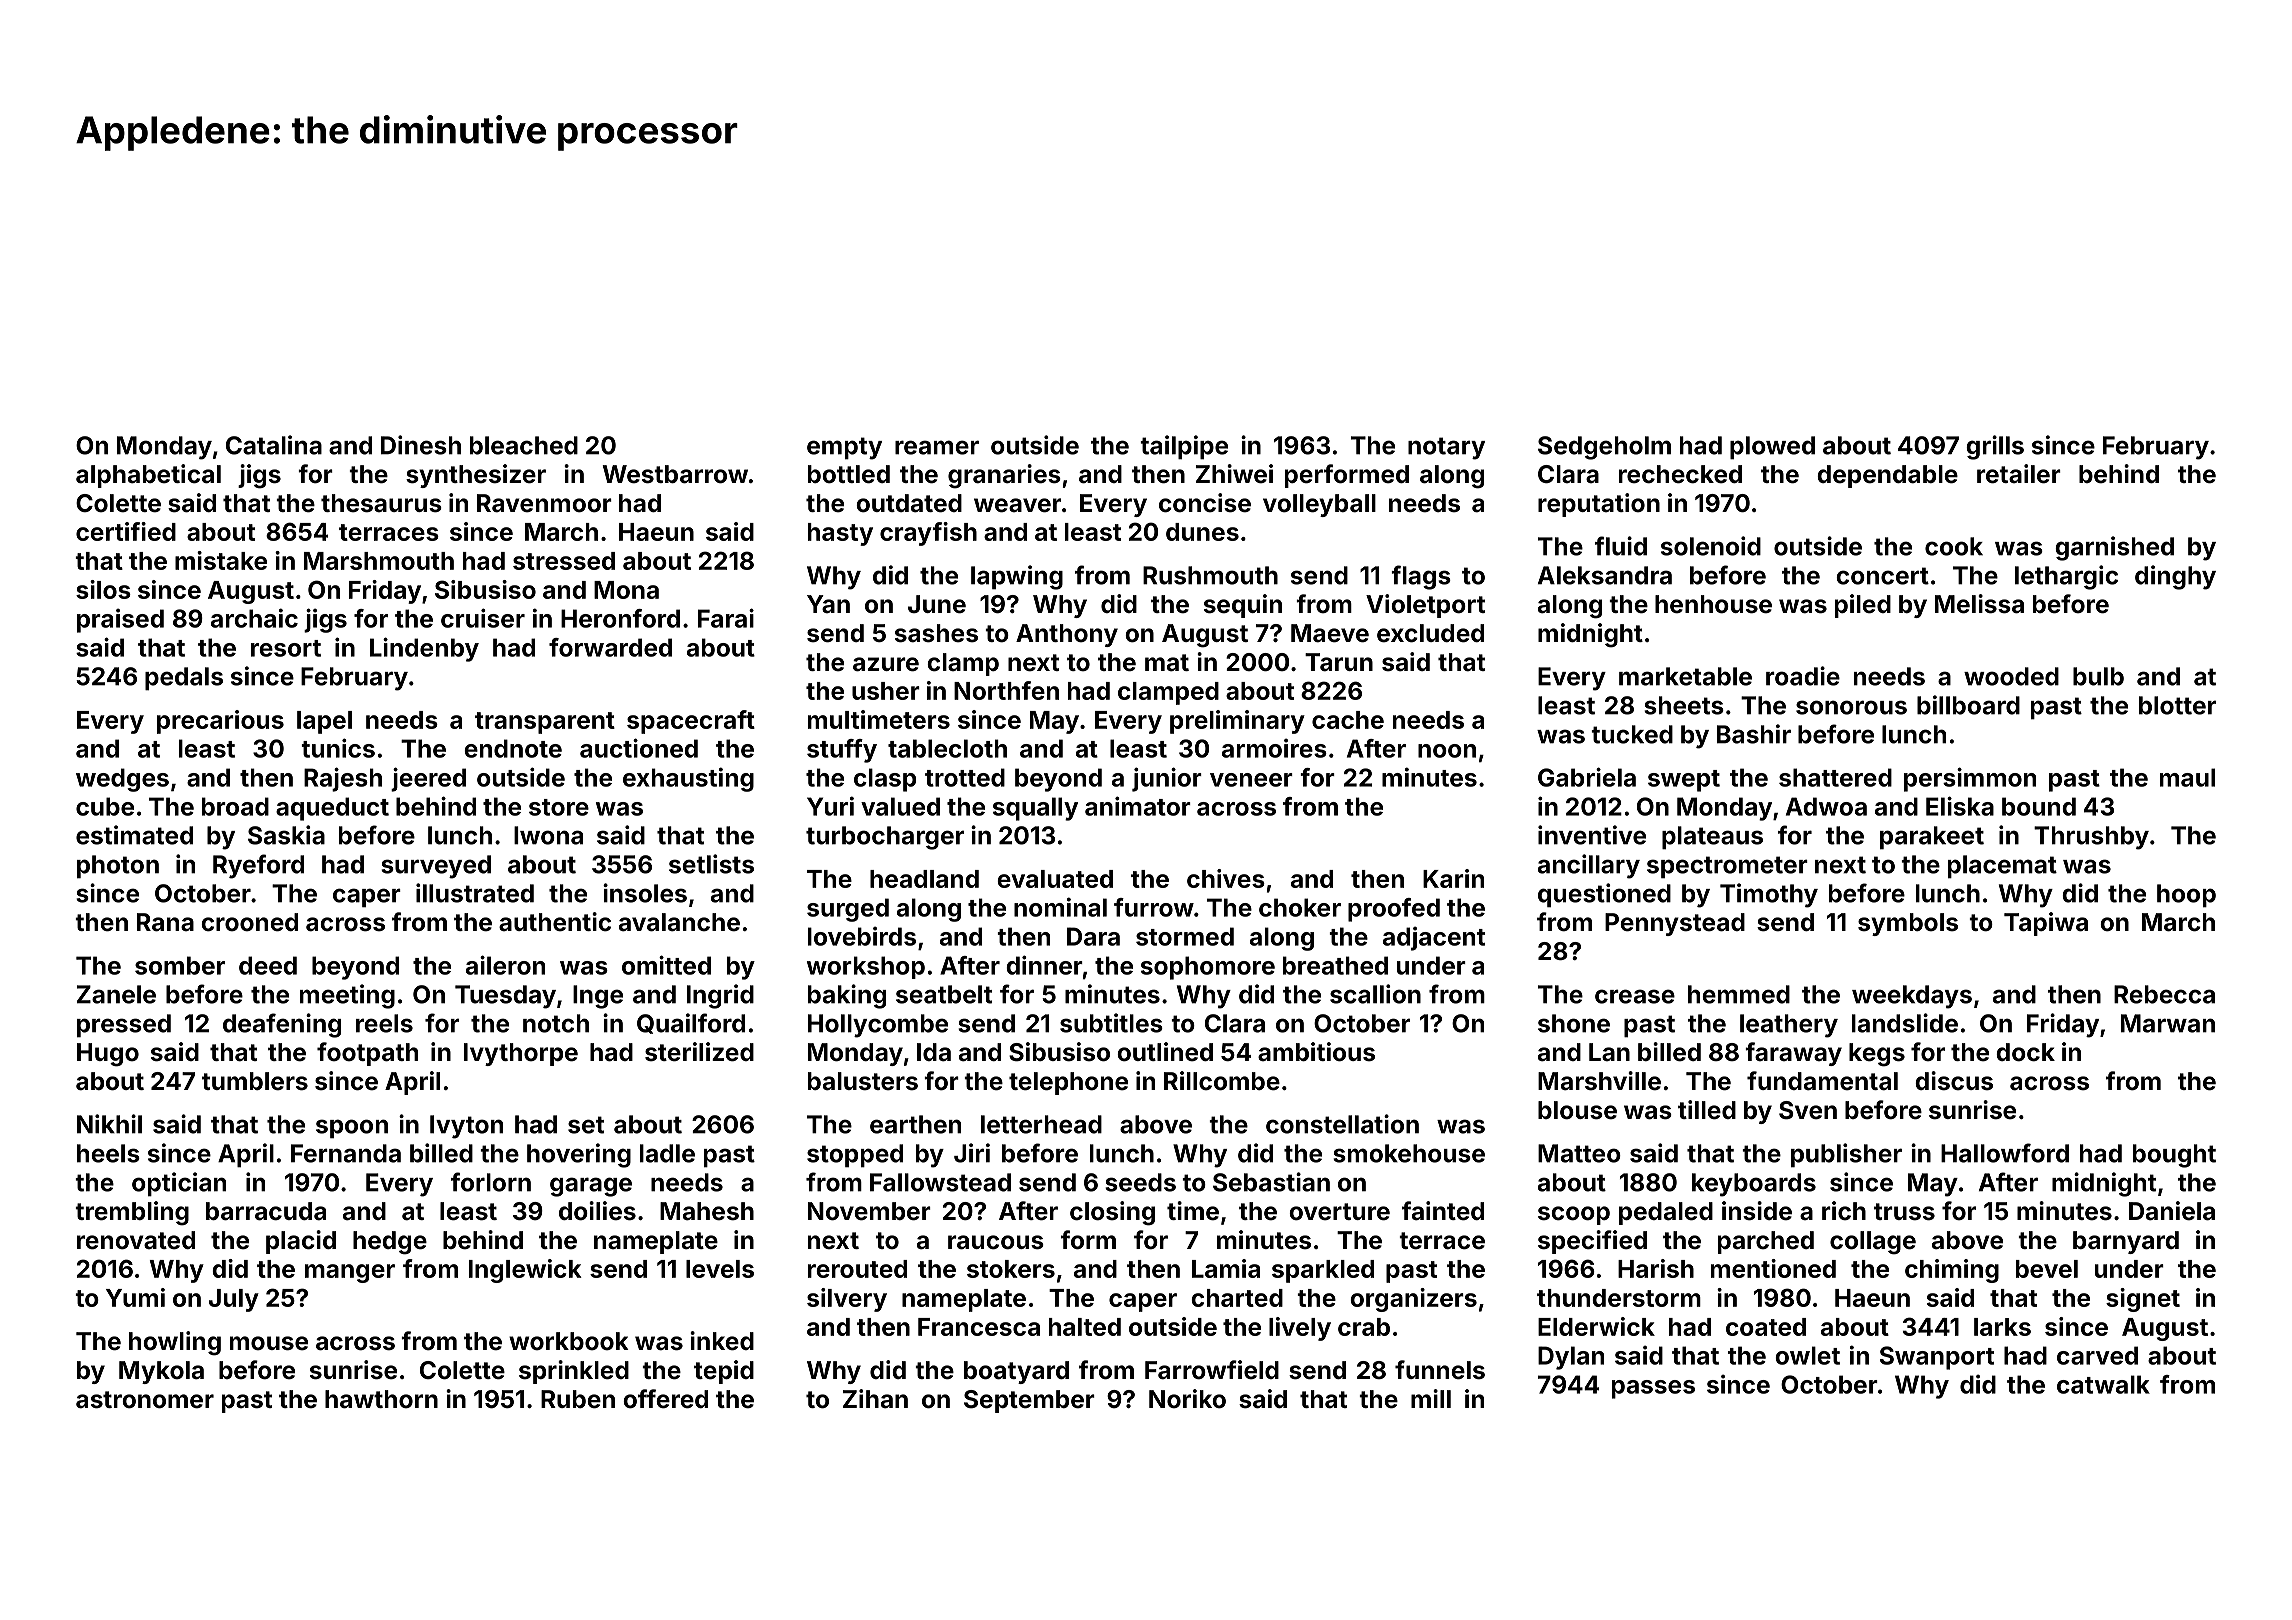 This image has height=1620, width=2292. Describe the element at coordinates (1348, 720) in the image. I see `cache` at that location.
